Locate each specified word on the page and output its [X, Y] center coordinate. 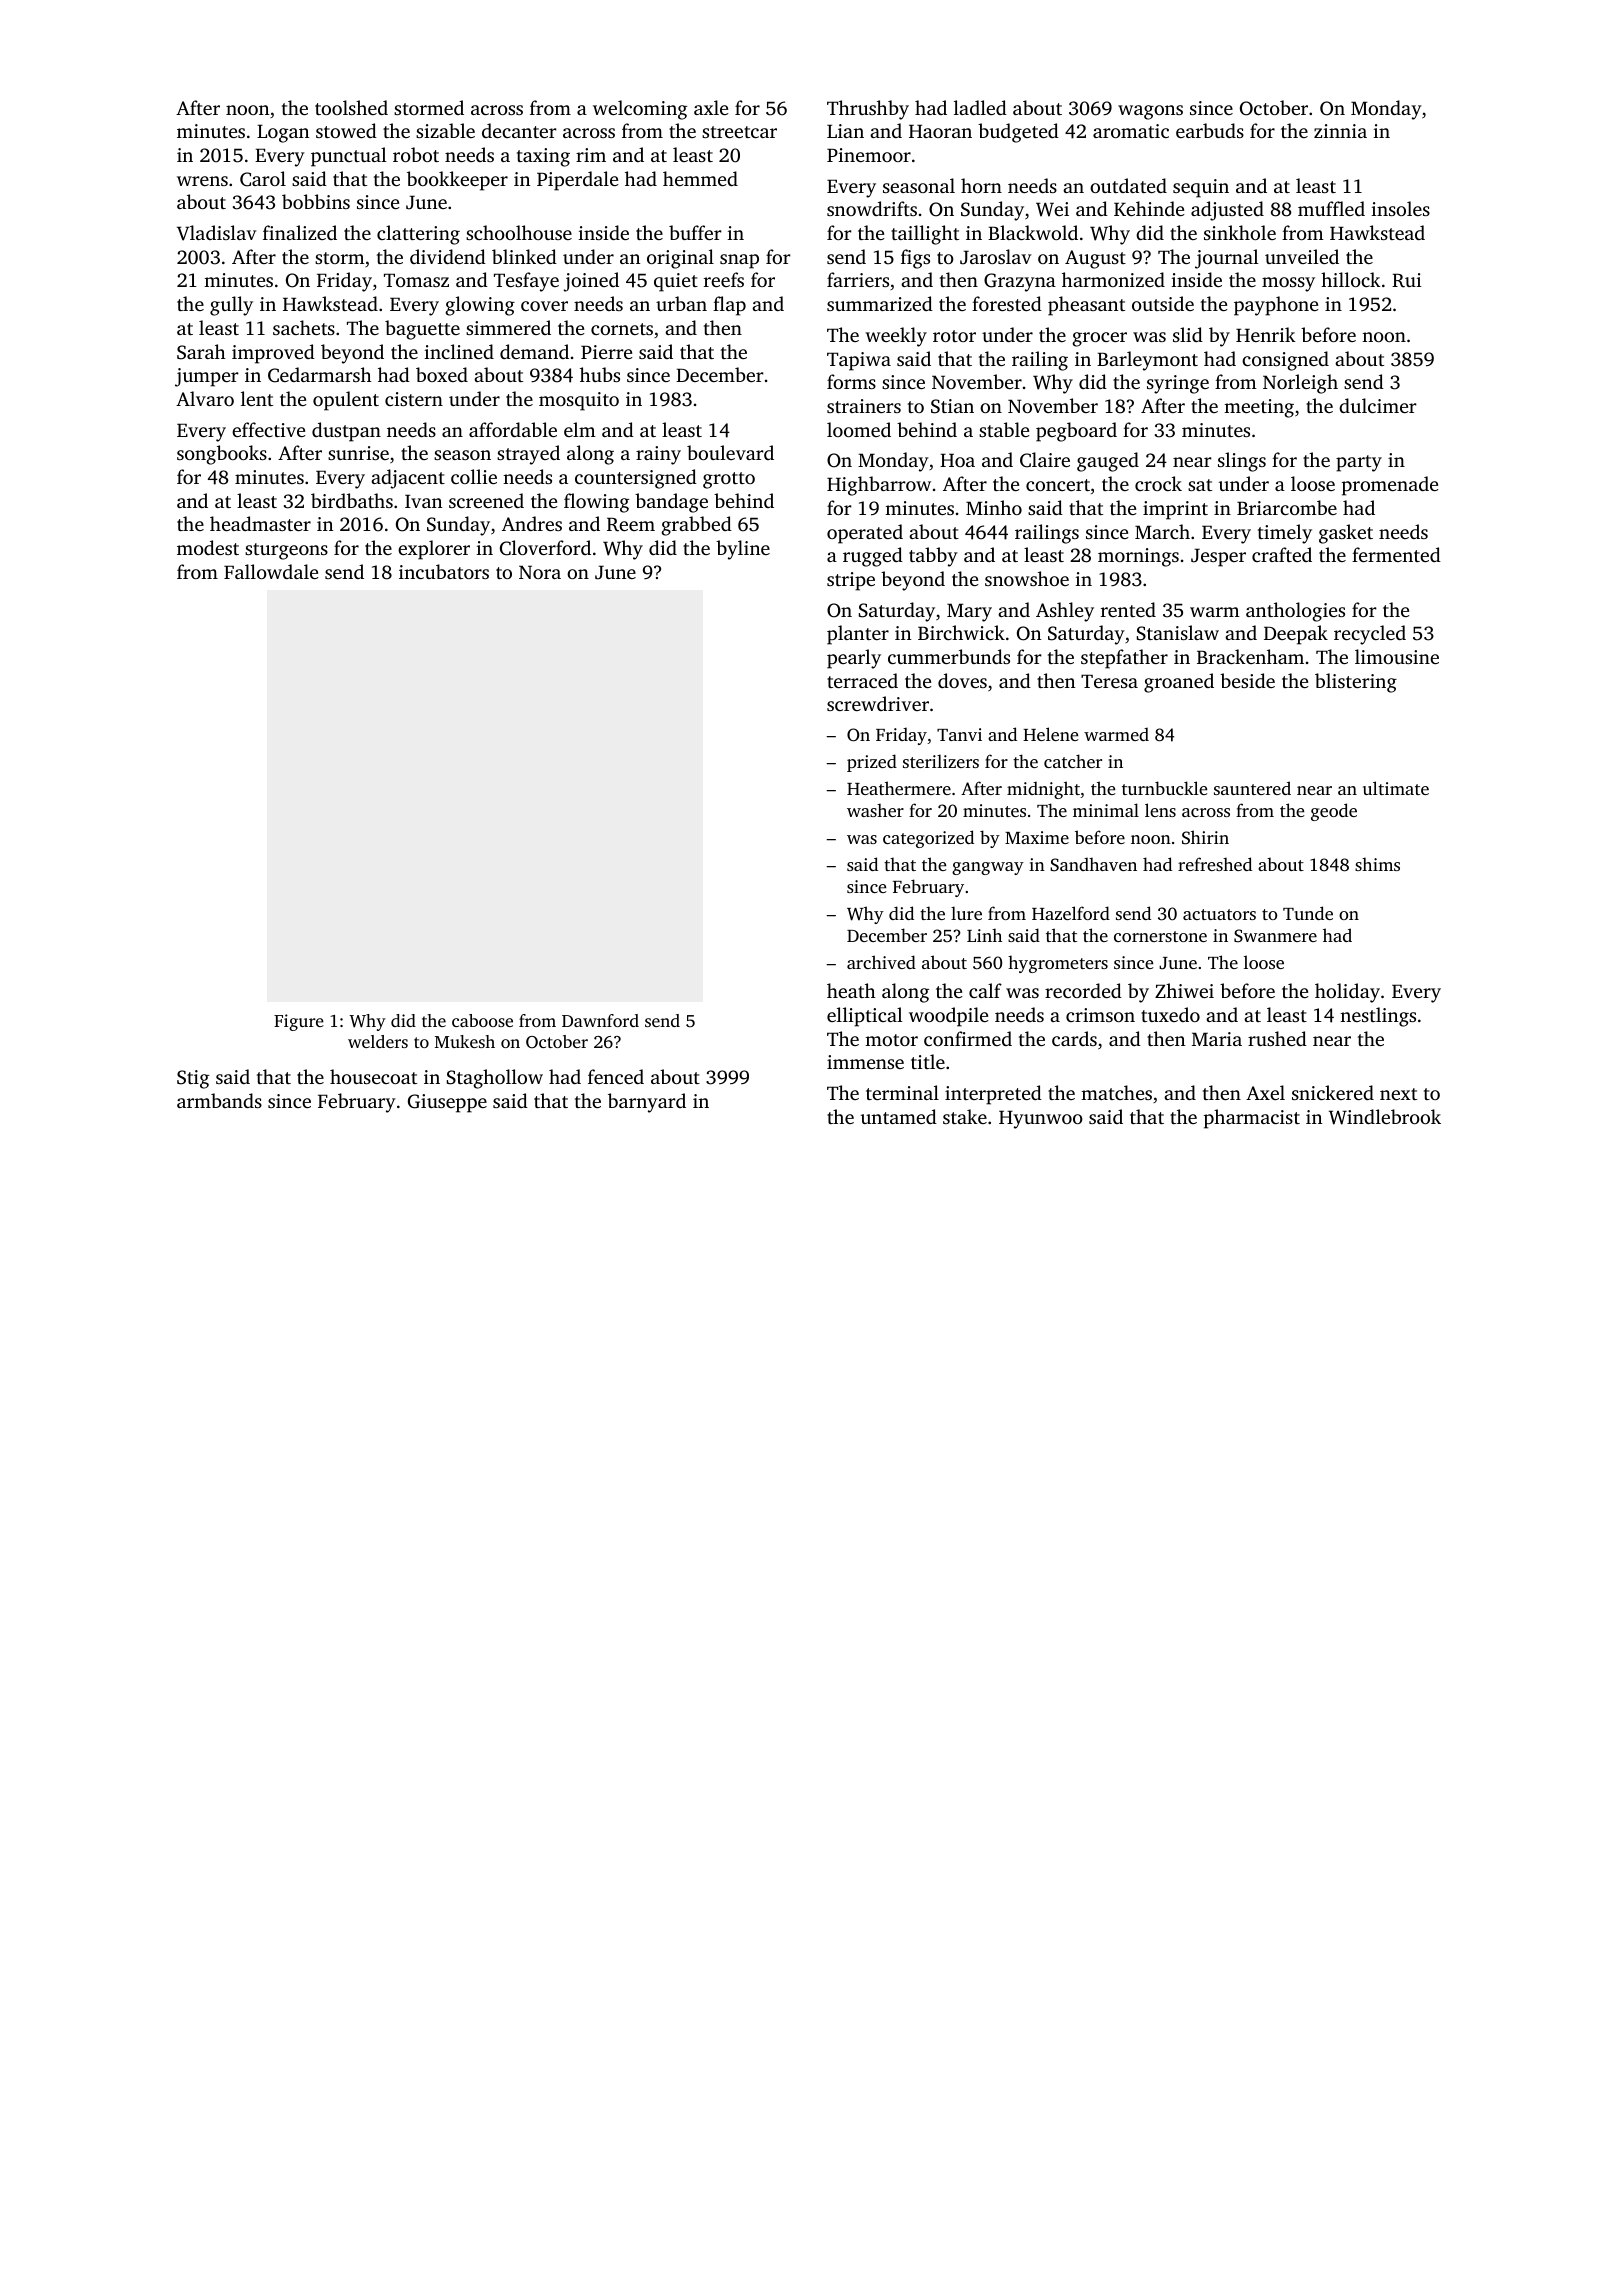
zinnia [1340, 131]
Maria [1217, 1039]
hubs [600, 374]
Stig [193, 1079]
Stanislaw [1178, 633]
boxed [442, 374]
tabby [933, 557]
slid [1188, 334]
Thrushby [868, 110]
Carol [263, 179]
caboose [482, 1020]
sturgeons [286, 551]
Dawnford [600, 1020]
